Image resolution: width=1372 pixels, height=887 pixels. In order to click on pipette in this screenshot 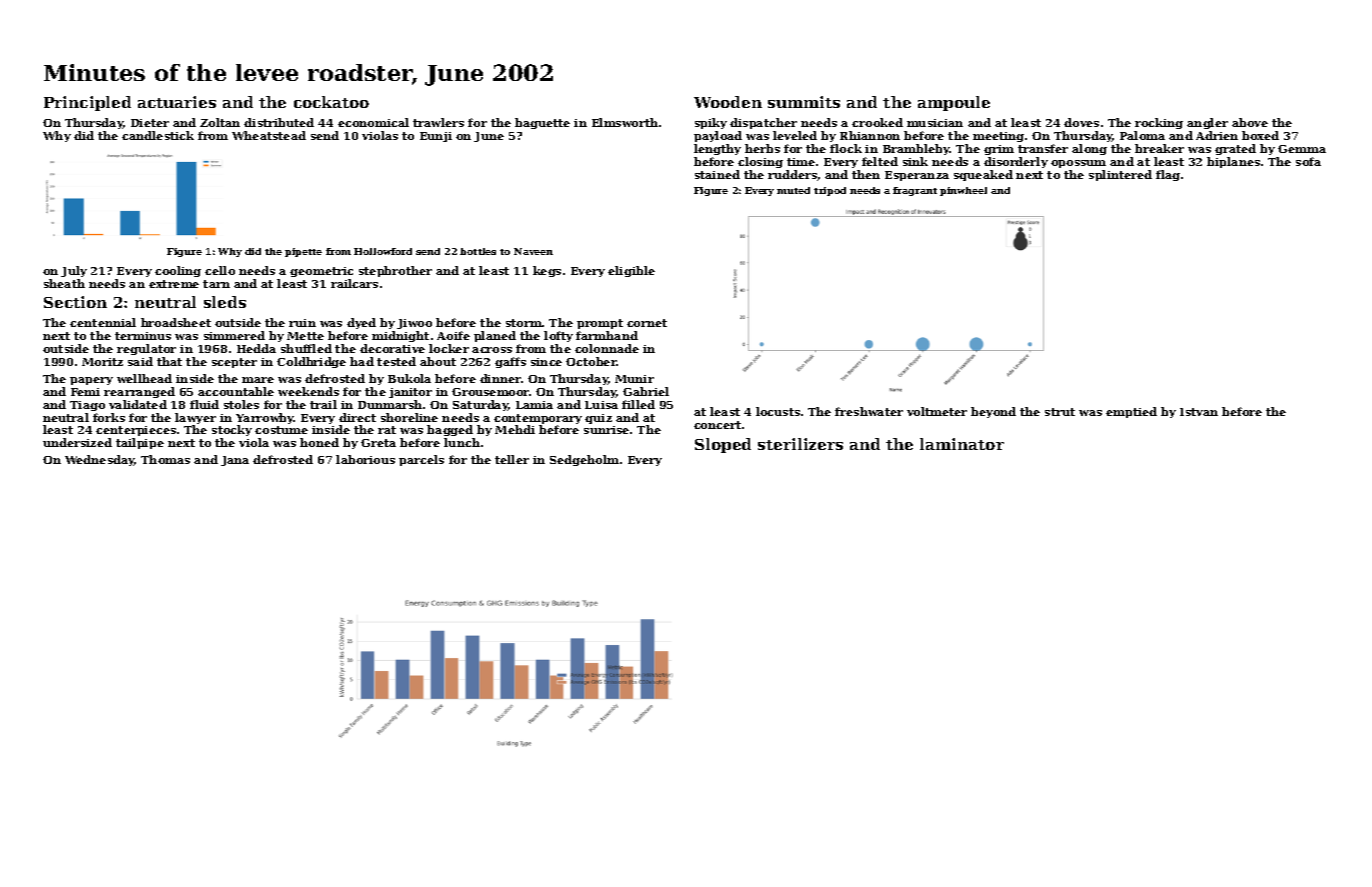, I will do `click(303, 252)`.
